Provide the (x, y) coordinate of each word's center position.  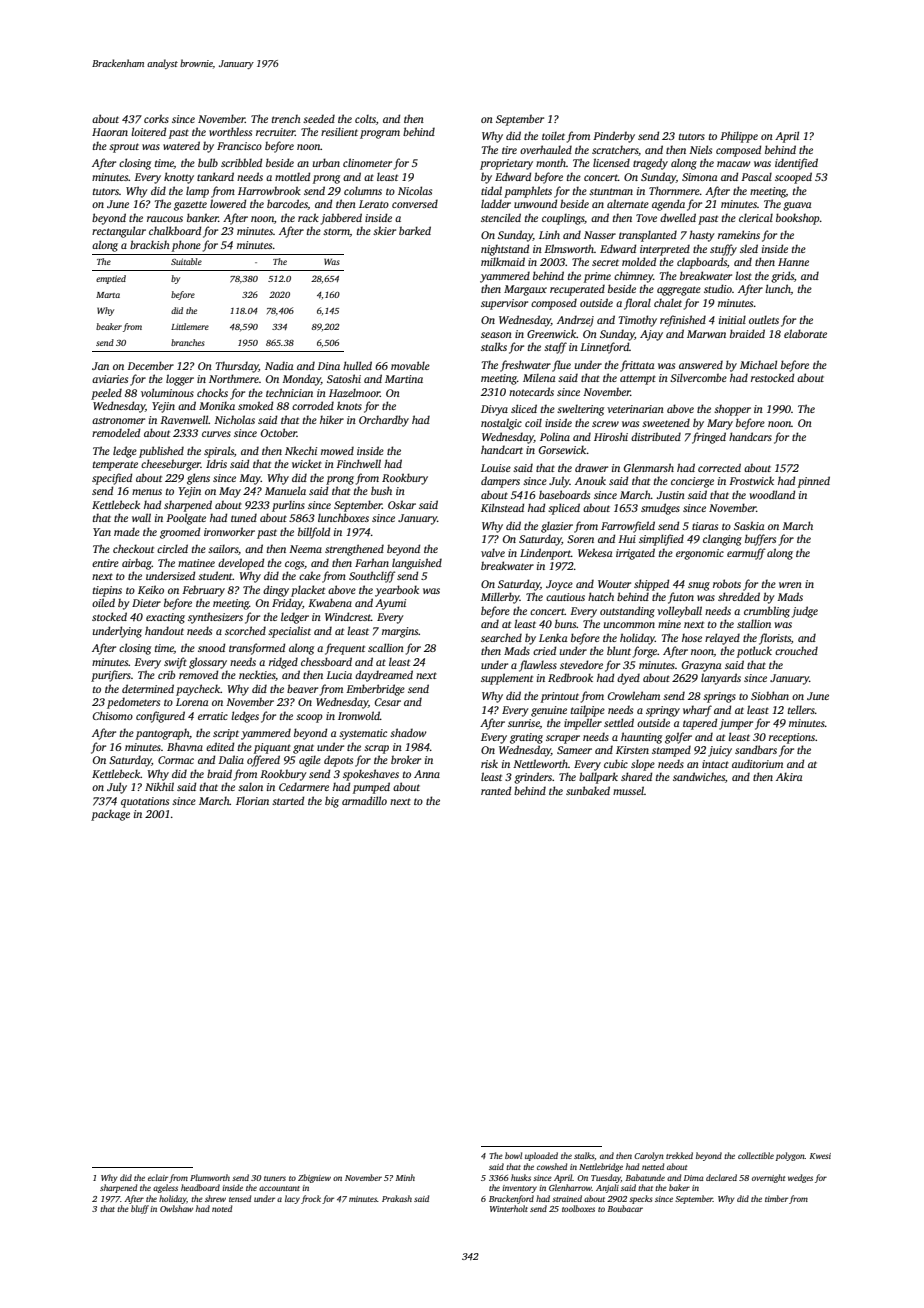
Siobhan (770, 695)
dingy (276, 591)
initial (732, 319)
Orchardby (384, 421)
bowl (513, 1155)
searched (501, 637)
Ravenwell (184, 419)
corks (156, 118)
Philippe (739, 137)
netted (653, 1166)
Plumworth (210, 1177)
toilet (553, 135)
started (288, 800)
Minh (405, 1177)
